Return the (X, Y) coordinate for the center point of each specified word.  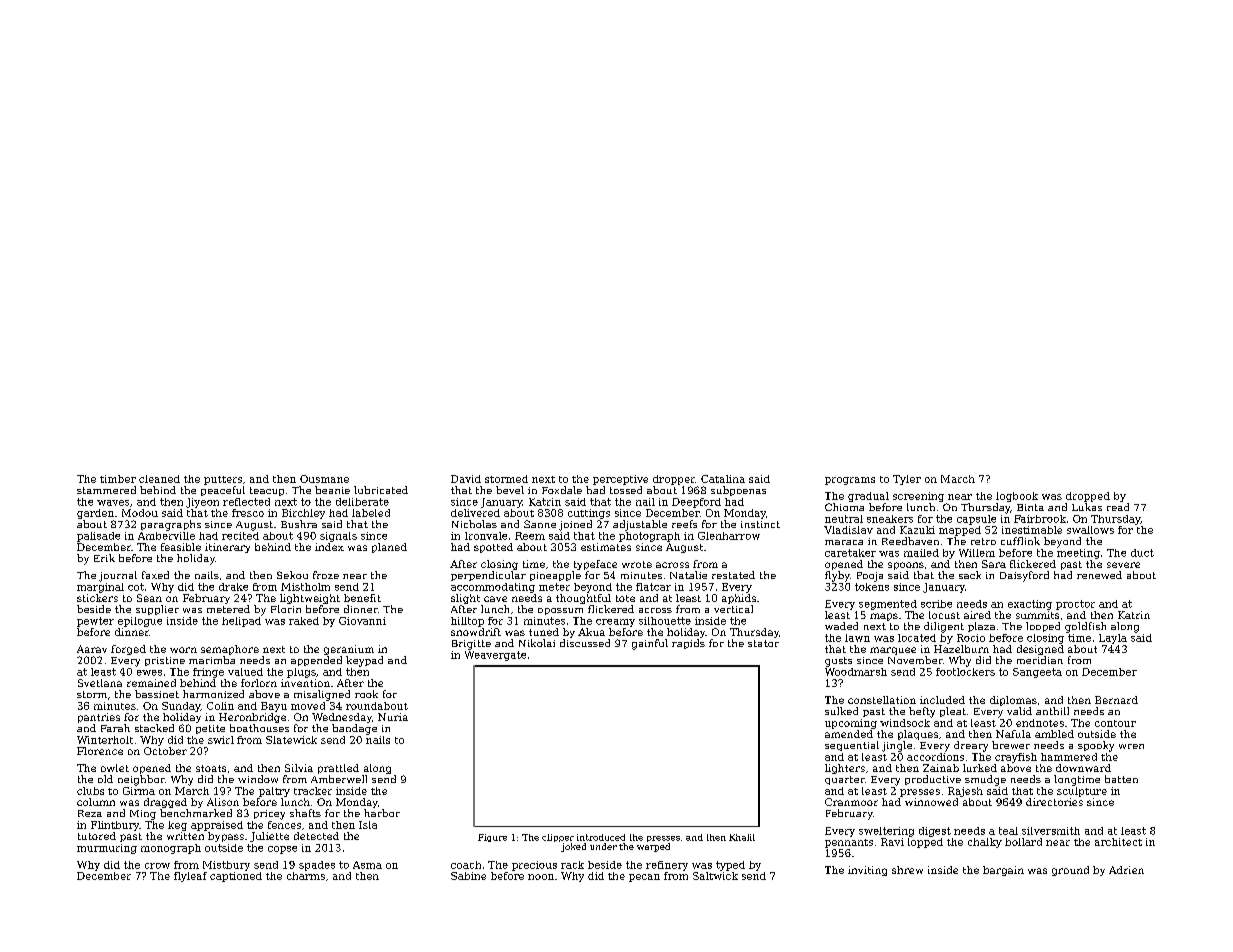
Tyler (907, 480)
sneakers (890, 519)
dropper (674, 480)
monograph (171, 849)
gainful (650, 644)
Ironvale (486, 536)
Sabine (468, 876)
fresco (248, 513)
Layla (1113, 639)
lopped (925, 843)
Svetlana (100, 683)
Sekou (292, 575)
